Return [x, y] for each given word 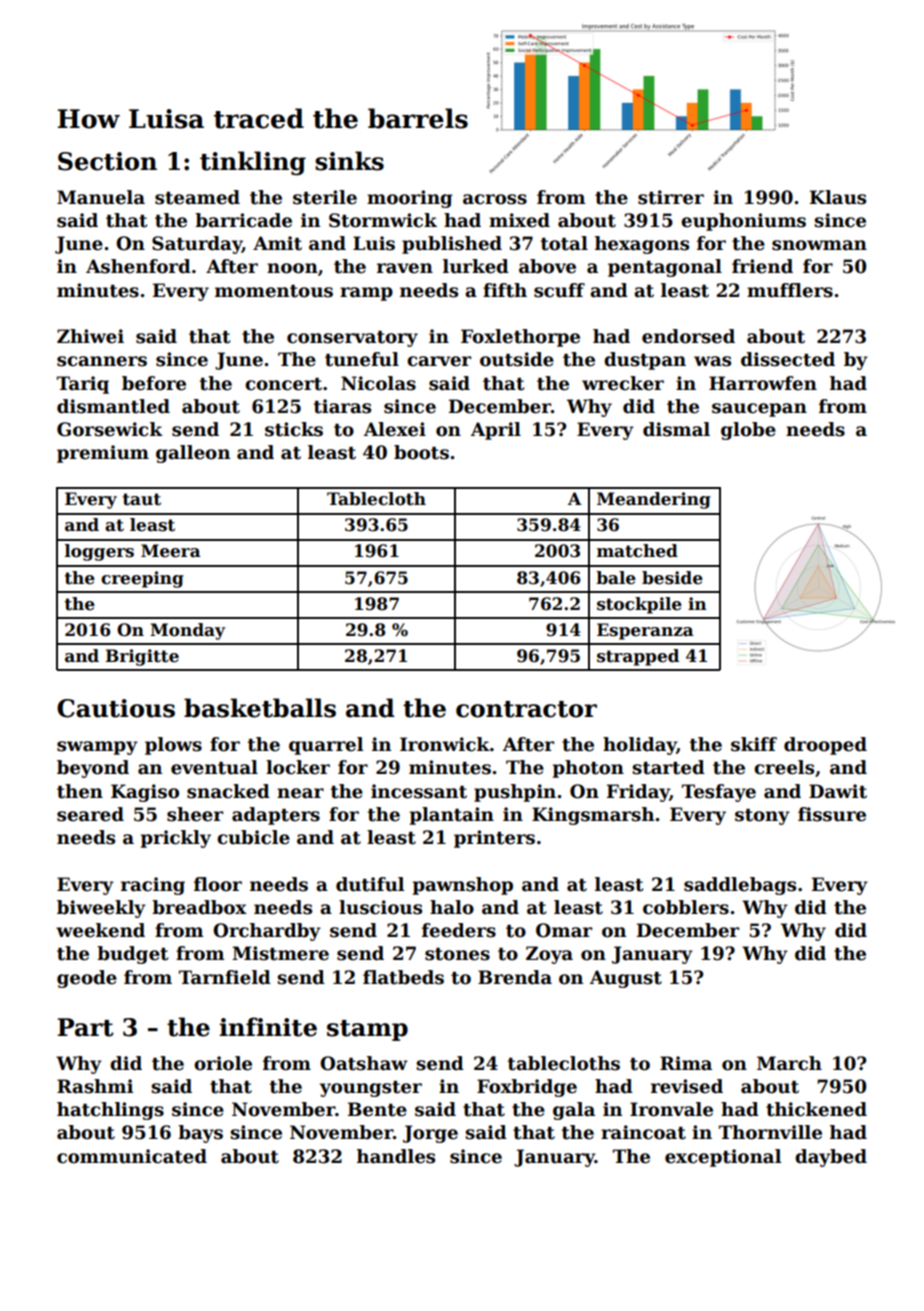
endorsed [688, 336]
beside [672, 578]
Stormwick [383, 220]
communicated [132, 1156]
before [154, 383]
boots [421, 452]
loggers [99, 552]
